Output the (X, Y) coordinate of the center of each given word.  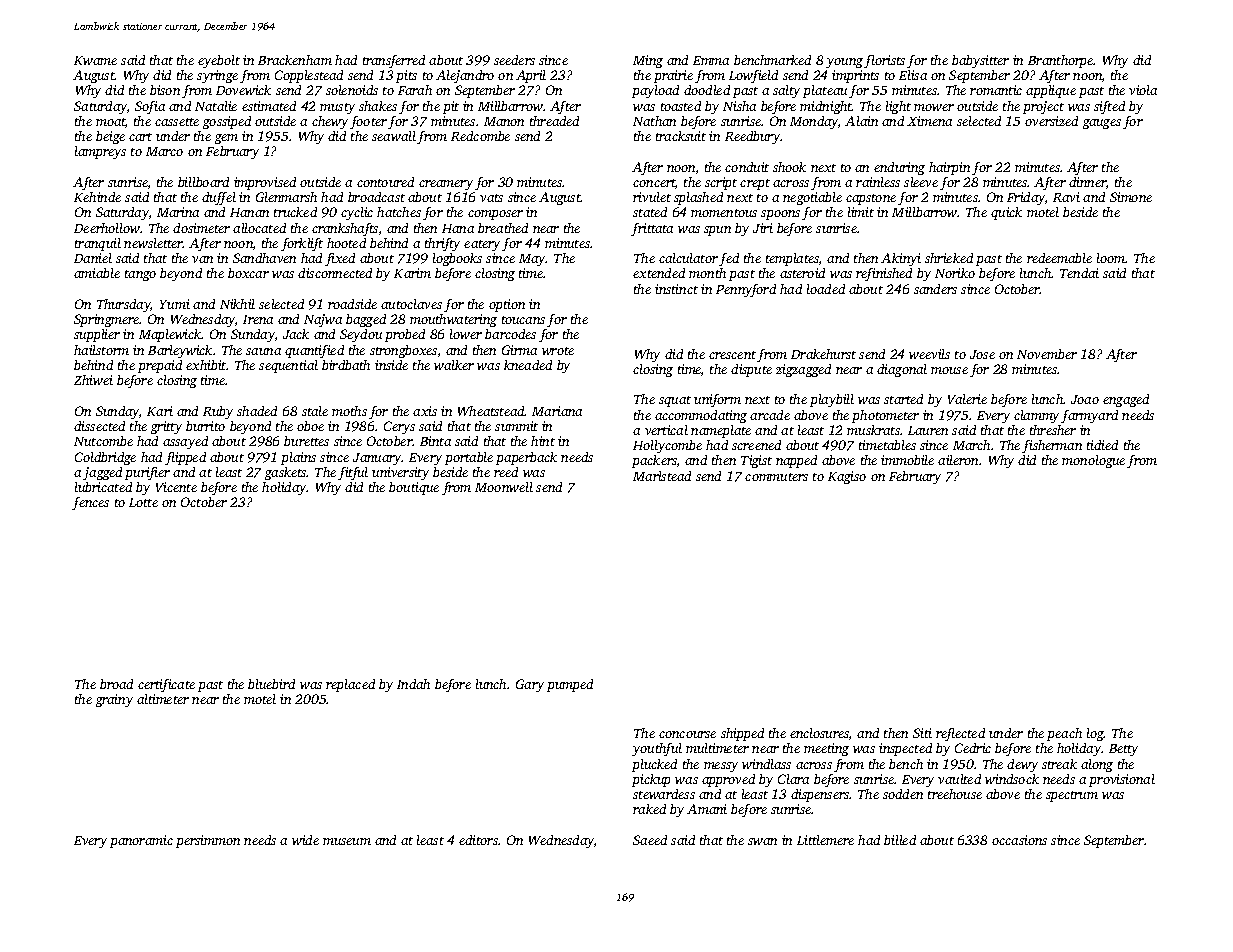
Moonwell (504, 487)
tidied (1102, 445)
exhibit (206, 365)
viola (1143, 90)
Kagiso (847, 477)
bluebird (271, 684)
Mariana (557, 411)
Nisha (739, 106)
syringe (217, 76)
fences (90, 503)
